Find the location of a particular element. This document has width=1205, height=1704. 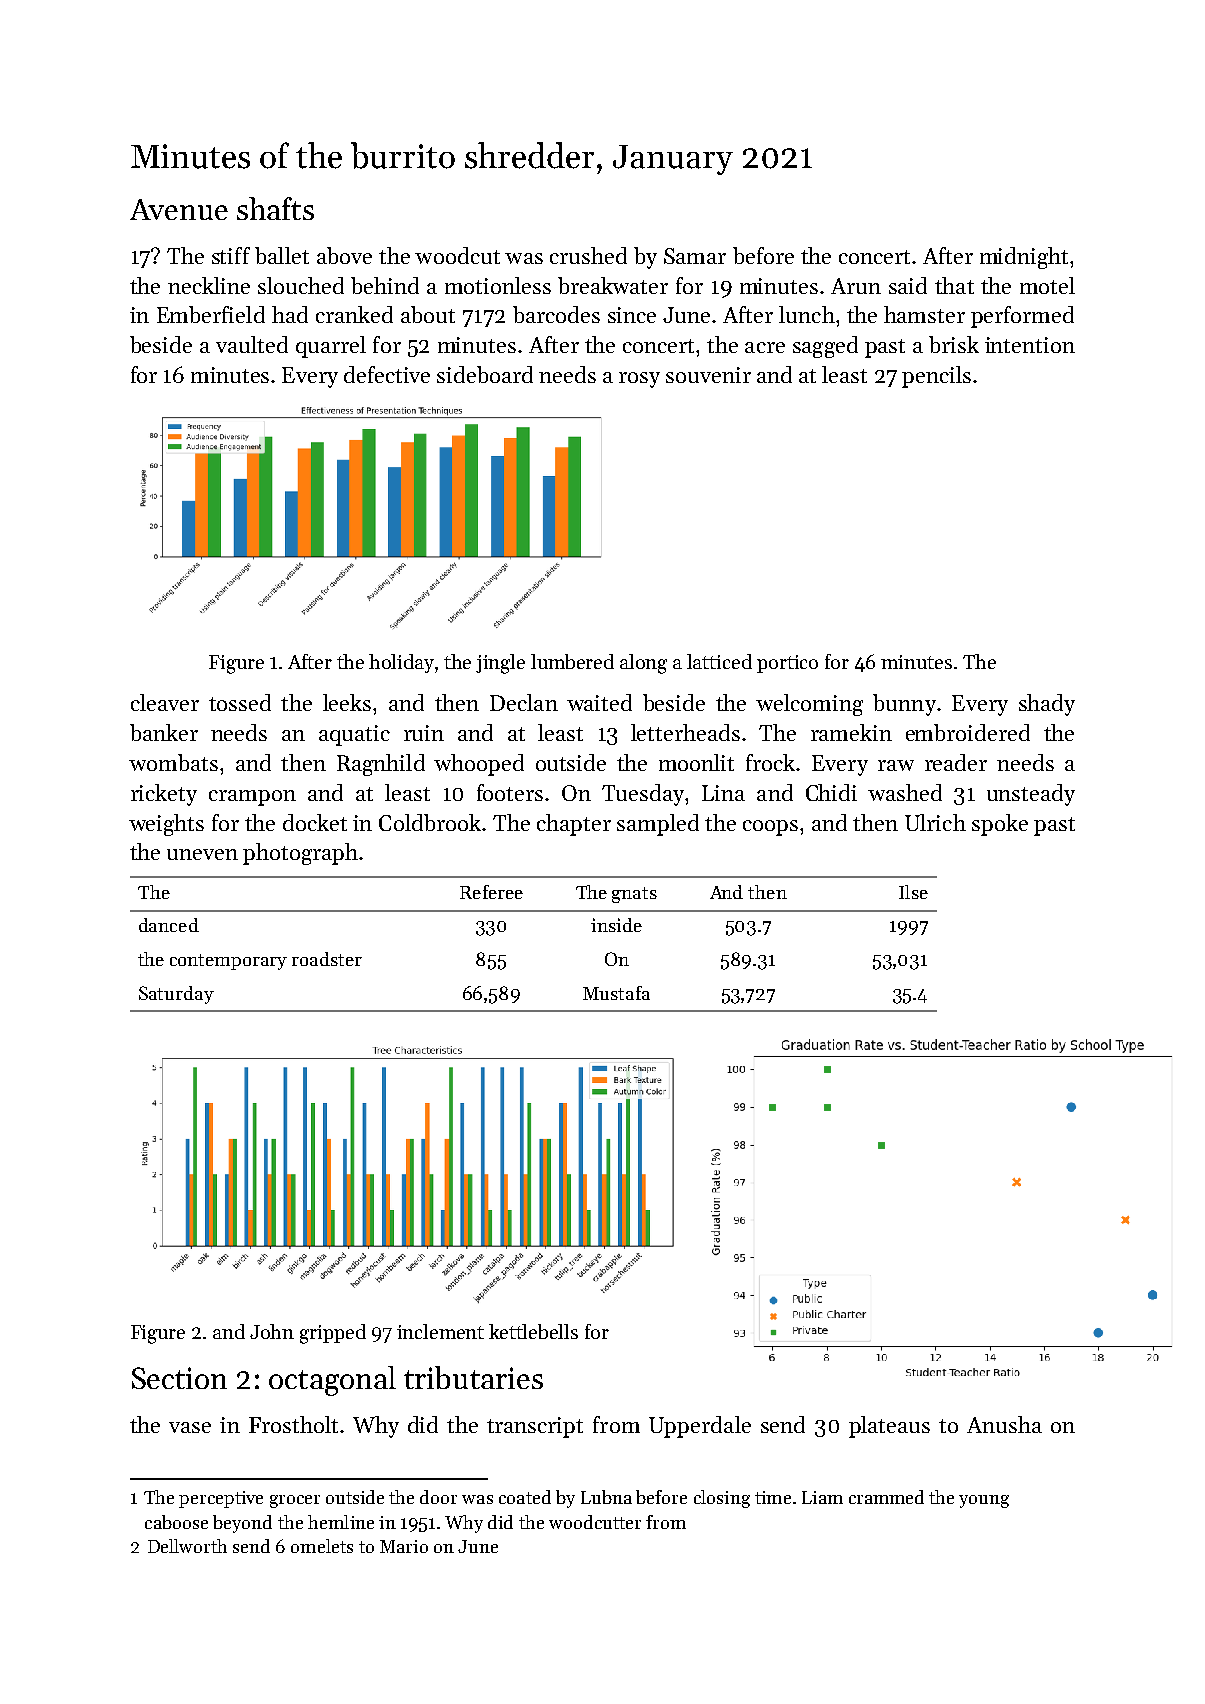

Chidi is located at coordinates (831, 792).
